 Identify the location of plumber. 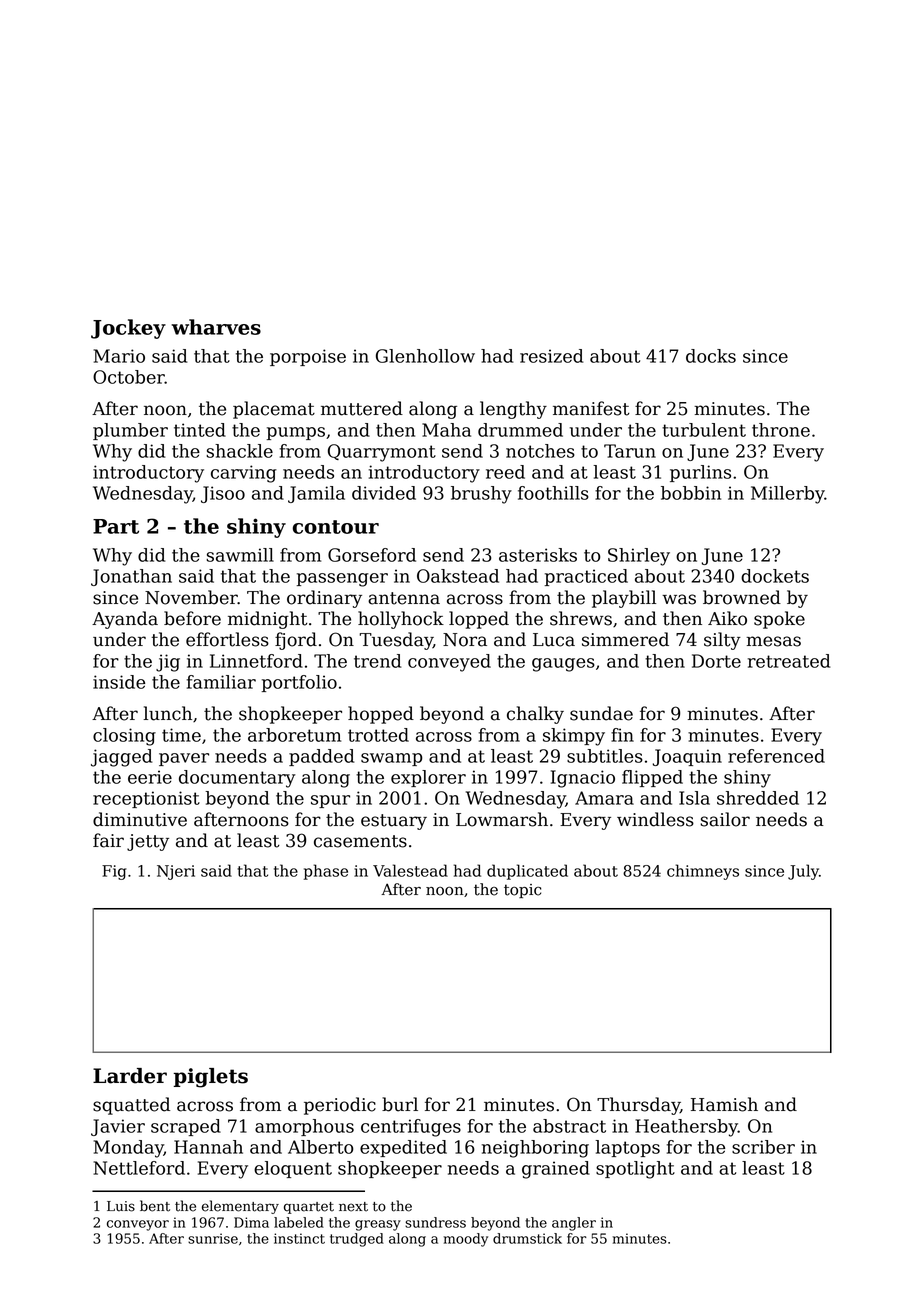
(130, 431).
